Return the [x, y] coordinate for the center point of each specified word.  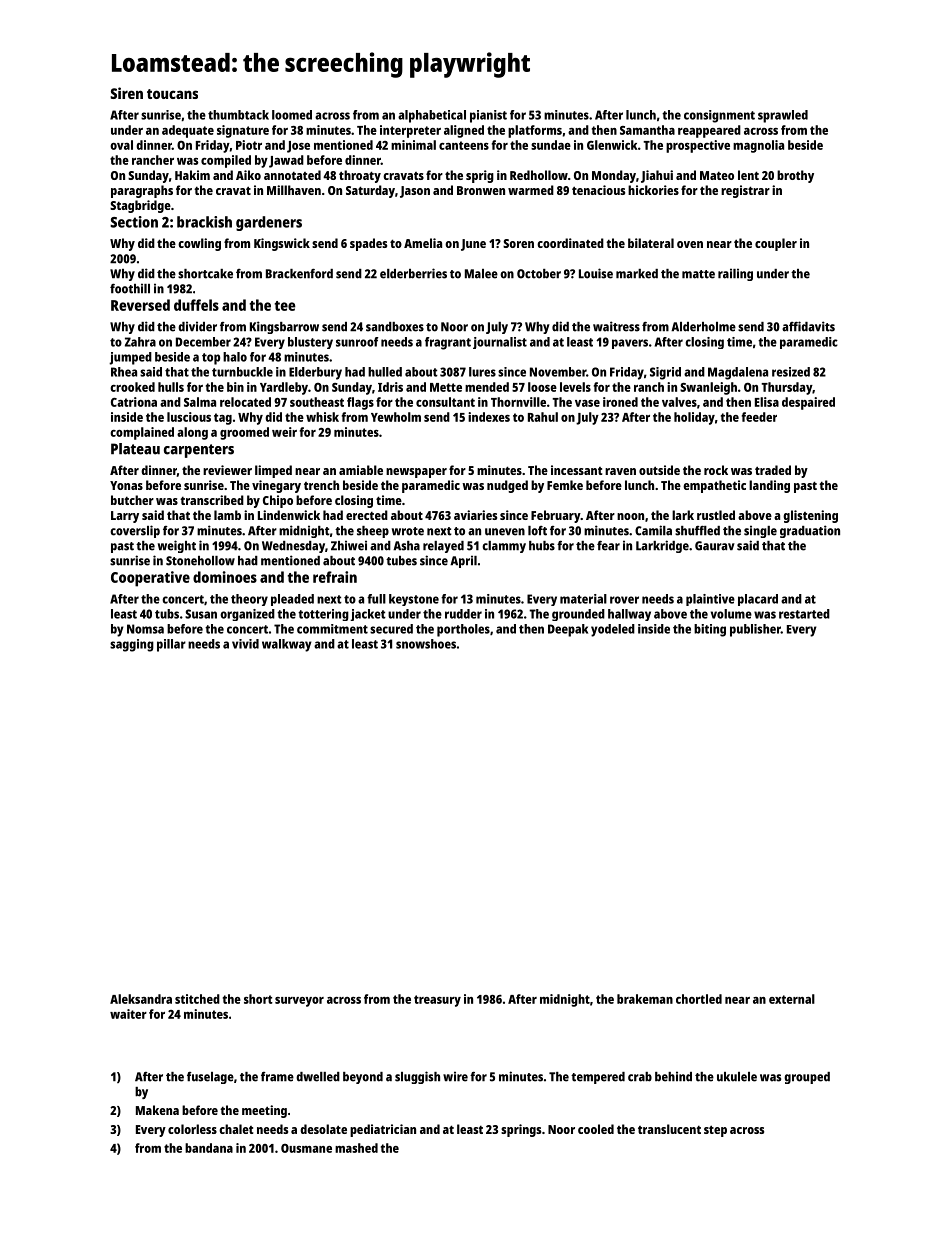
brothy [795, 176]
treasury [437, 1001]
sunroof [357, 342]
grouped [807, 1078]
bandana [209, 1148]
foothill [130, 288]
